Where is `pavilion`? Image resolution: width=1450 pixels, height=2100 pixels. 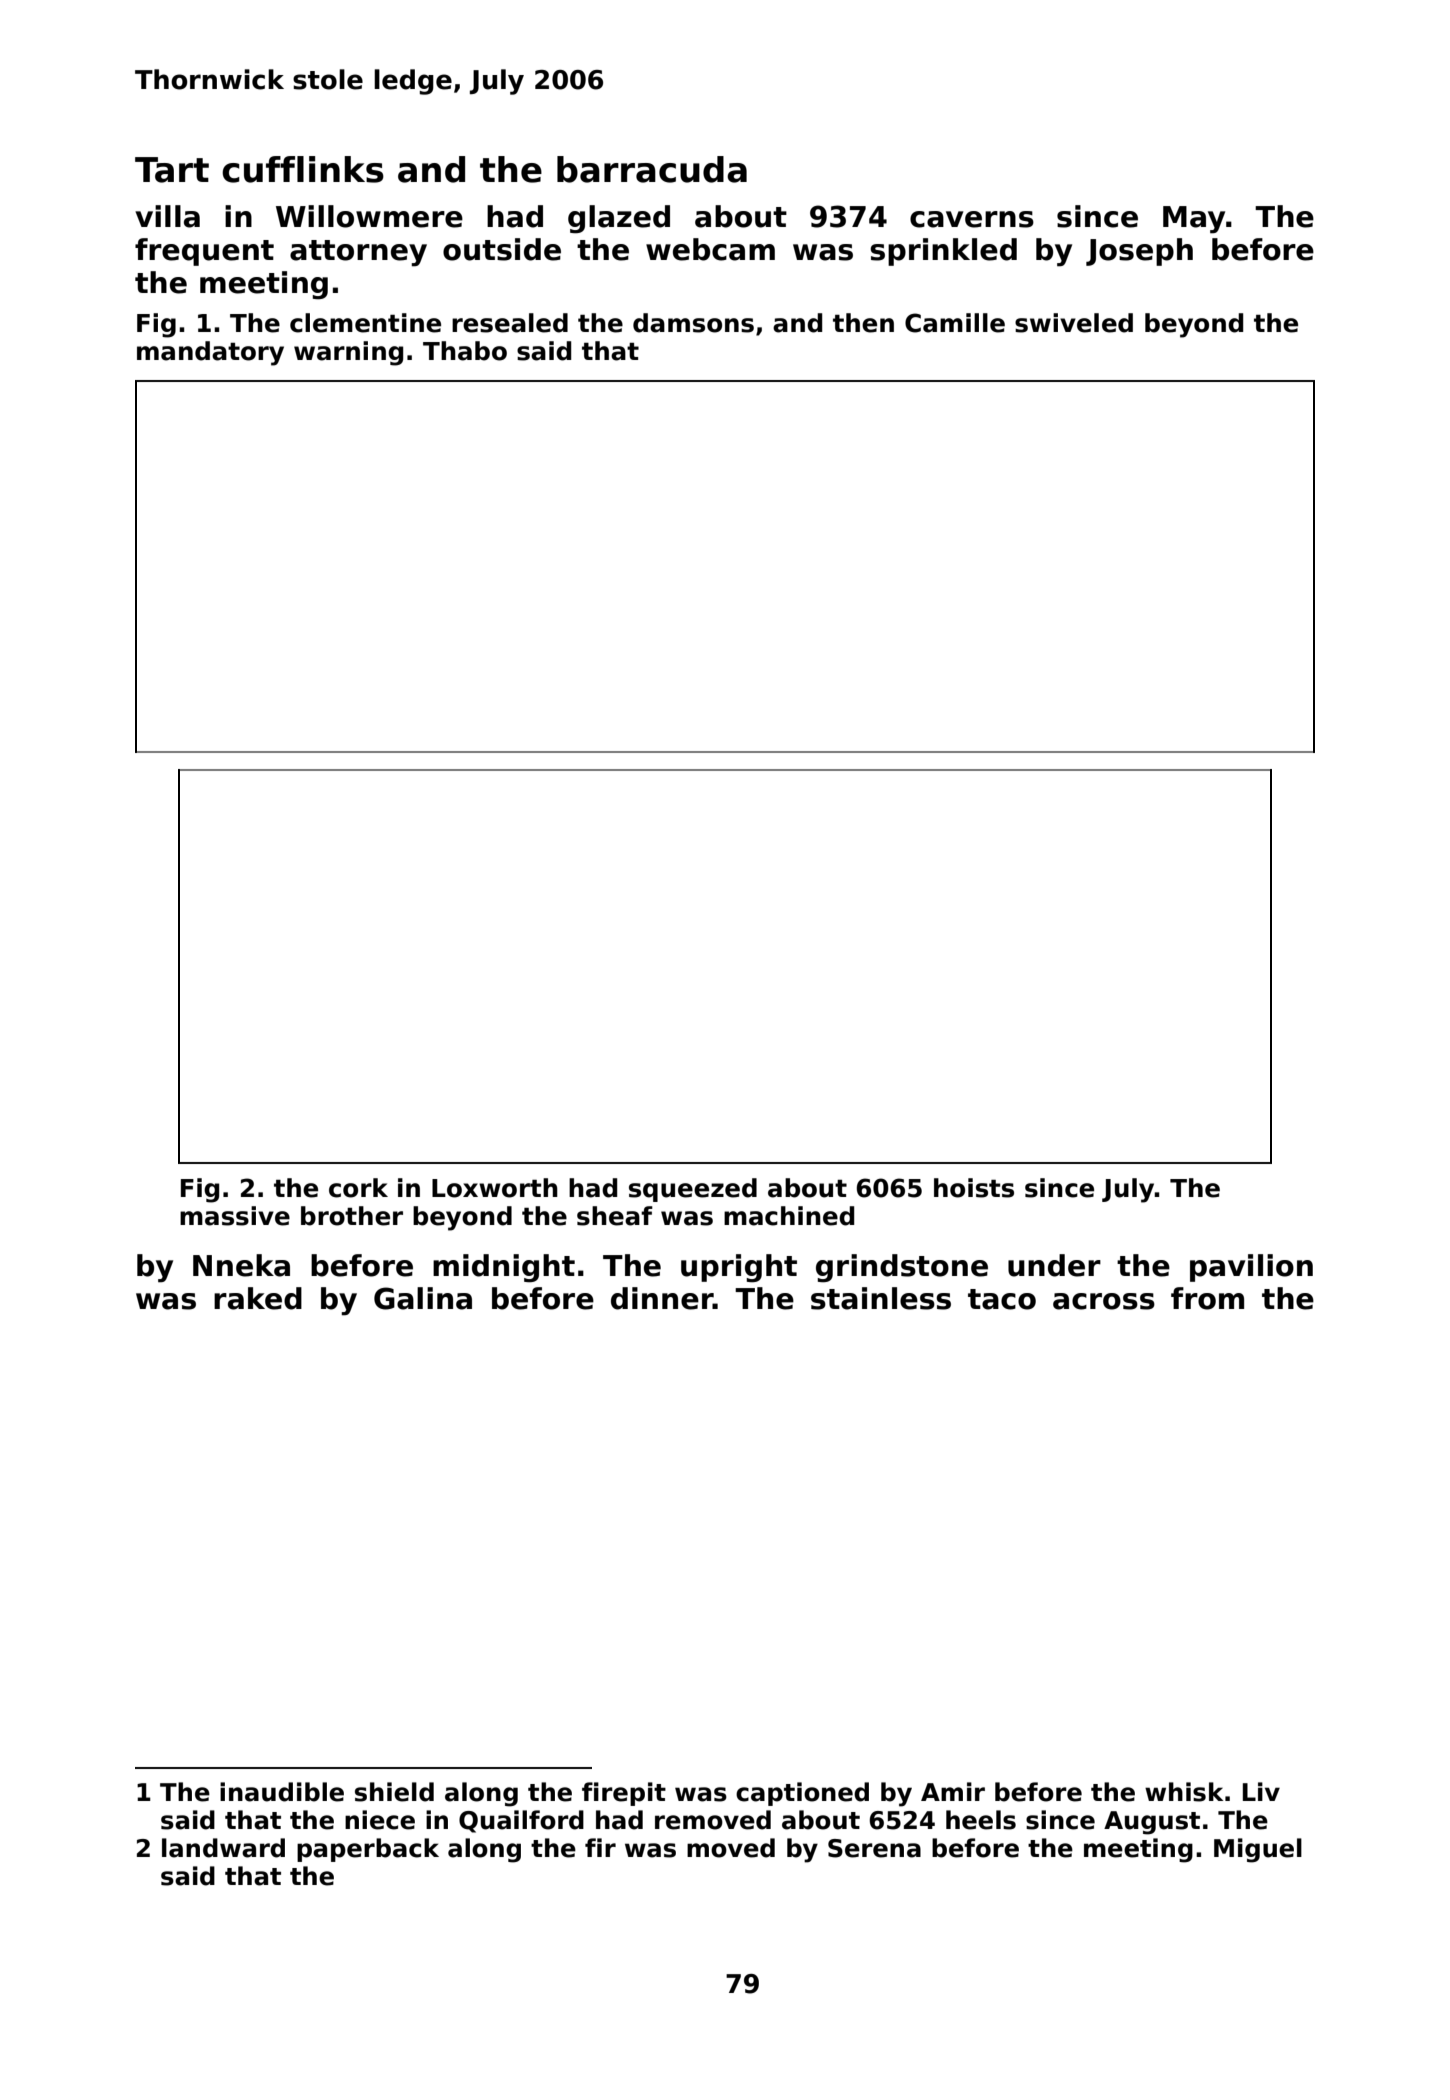 pavilion is located at coordinates (1251, 1268).
